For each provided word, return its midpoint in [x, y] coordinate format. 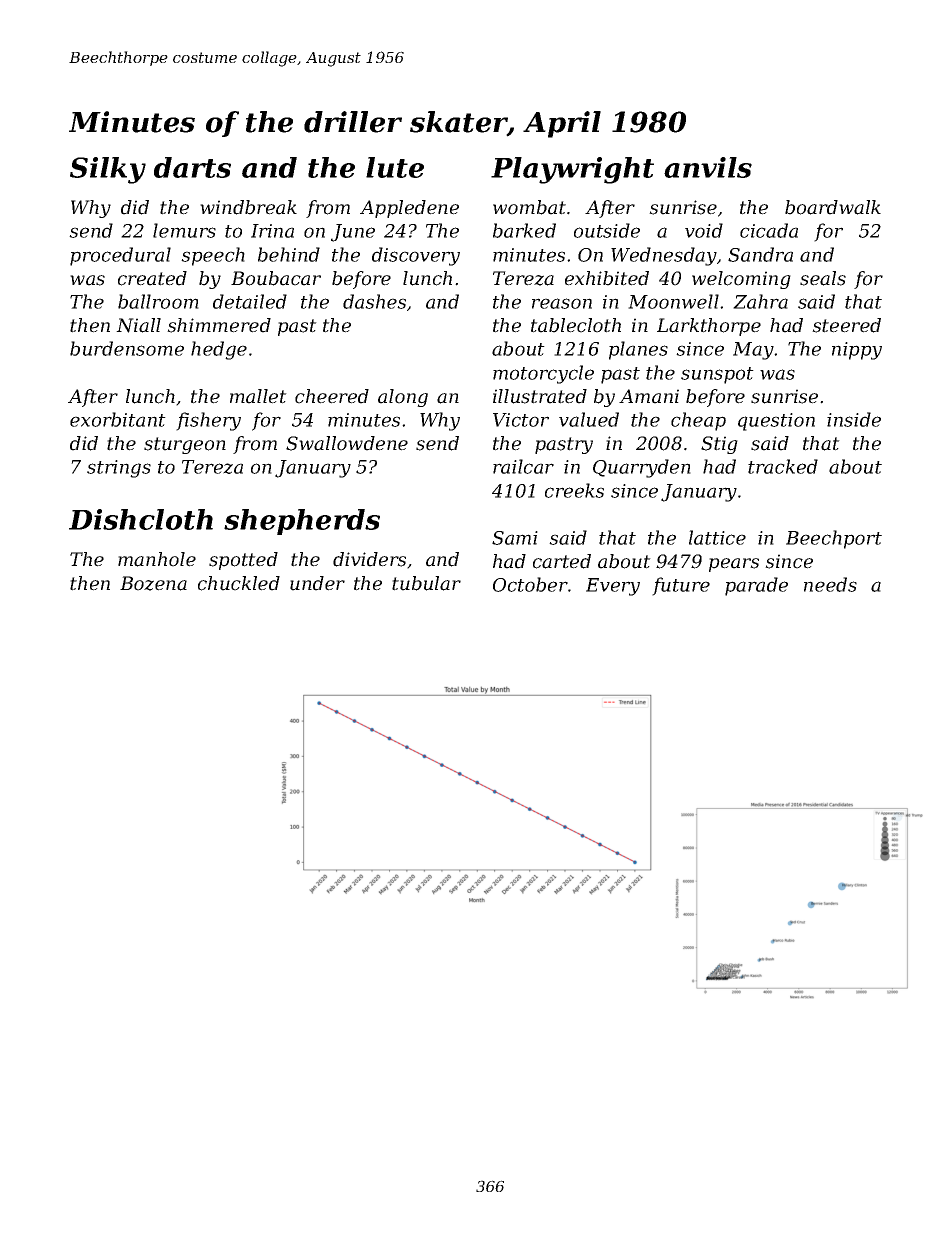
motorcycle [543, 374]
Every [613, 587]
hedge [219, 350]
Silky [108, 170]
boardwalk [833, 207]
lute [395, 167]
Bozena [153, 583]
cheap [698, 421]
